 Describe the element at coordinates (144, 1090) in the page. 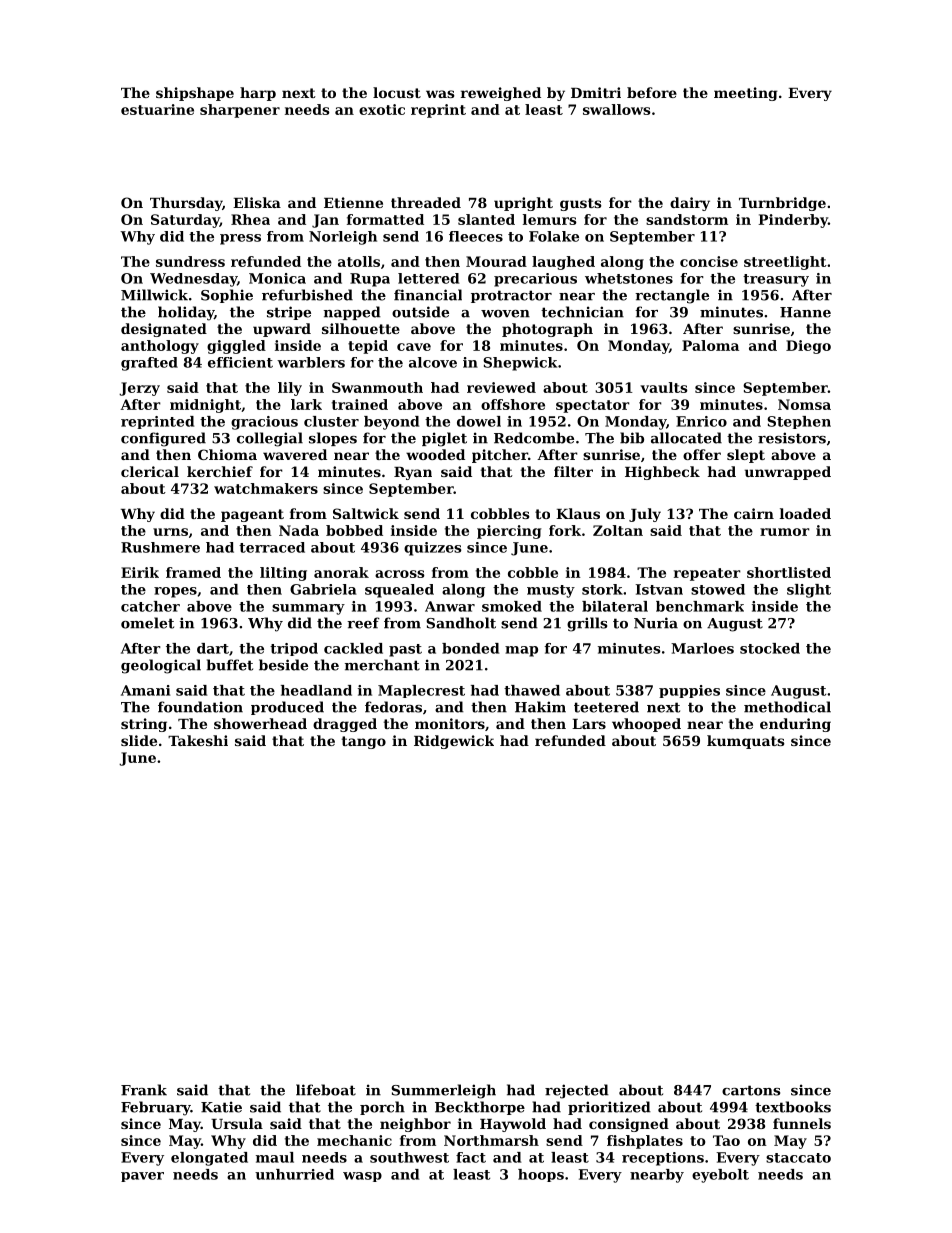

I see `Frank` at that location.
